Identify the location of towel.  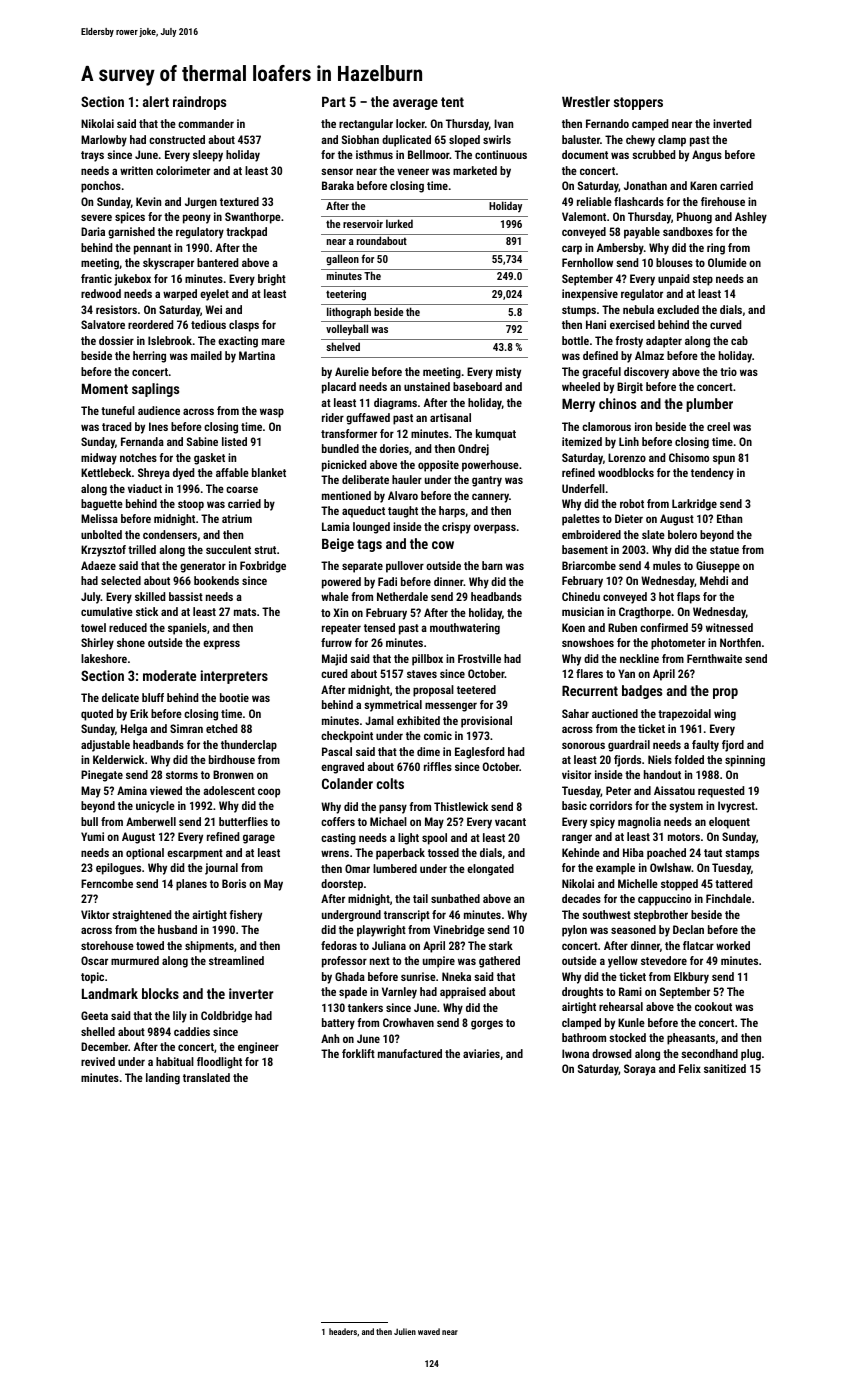
(93, 627).
